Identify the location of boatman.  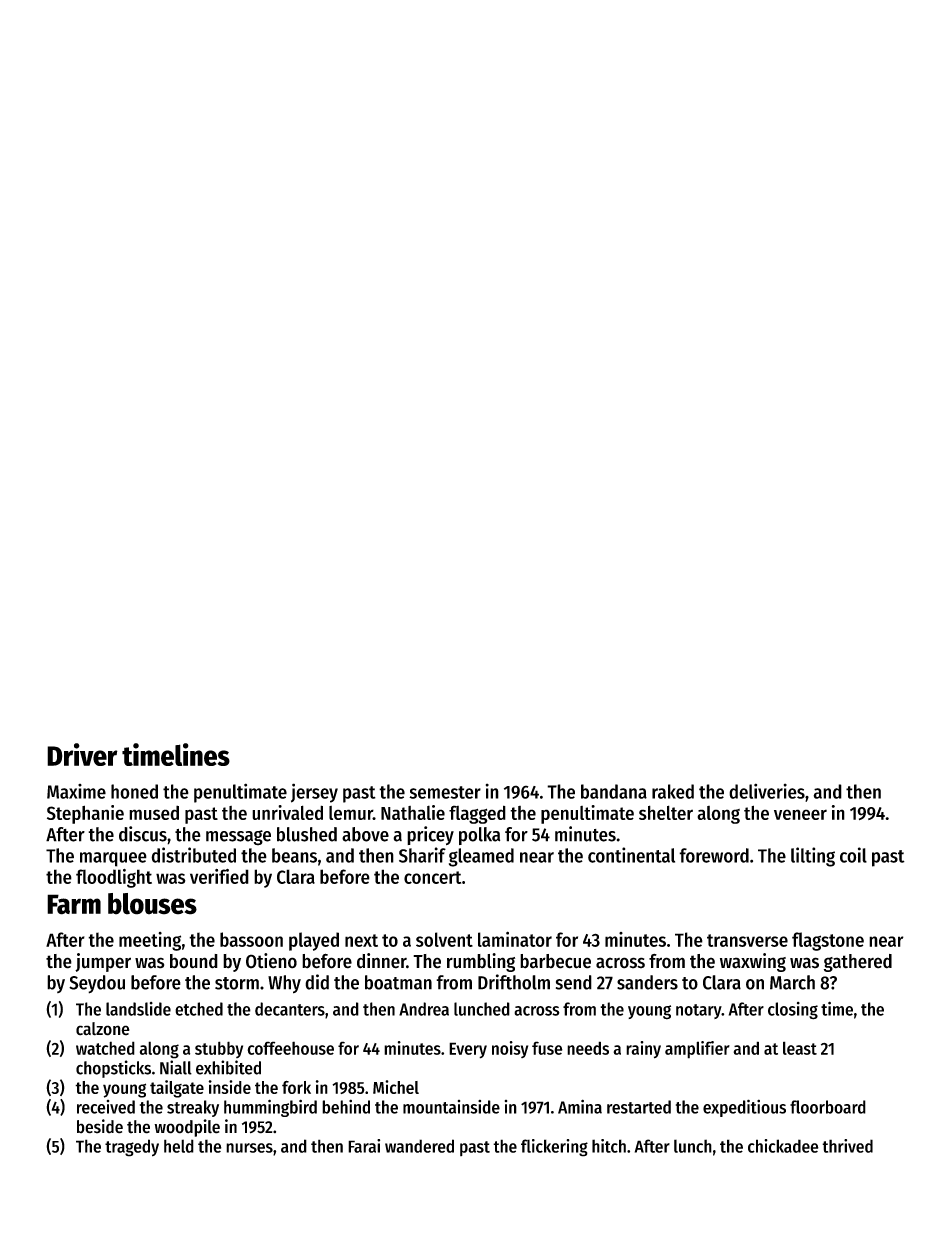
(398, 982).
